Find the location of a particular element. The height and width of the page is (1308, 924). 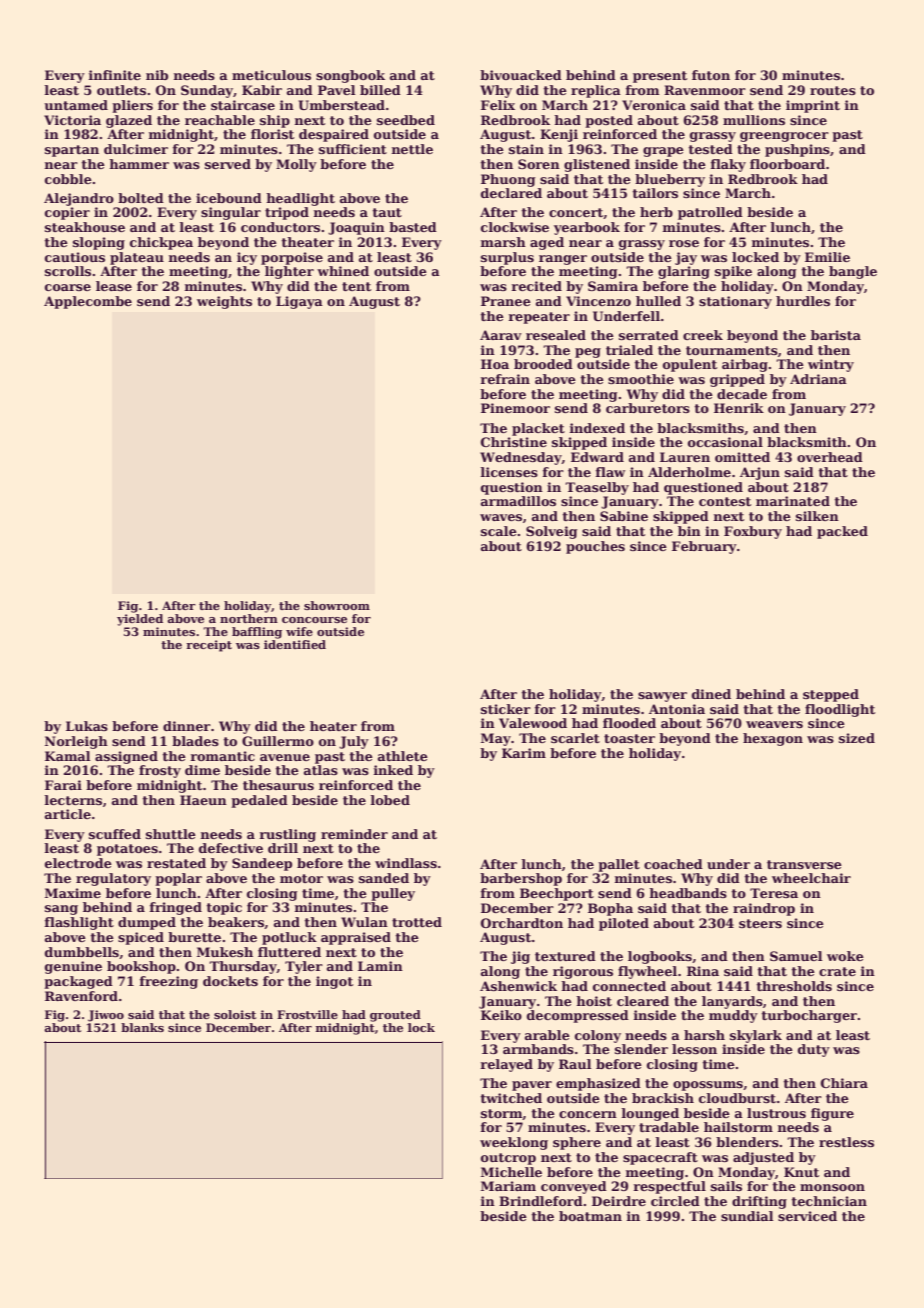

boatman is located at coordinates (590, 1216).
